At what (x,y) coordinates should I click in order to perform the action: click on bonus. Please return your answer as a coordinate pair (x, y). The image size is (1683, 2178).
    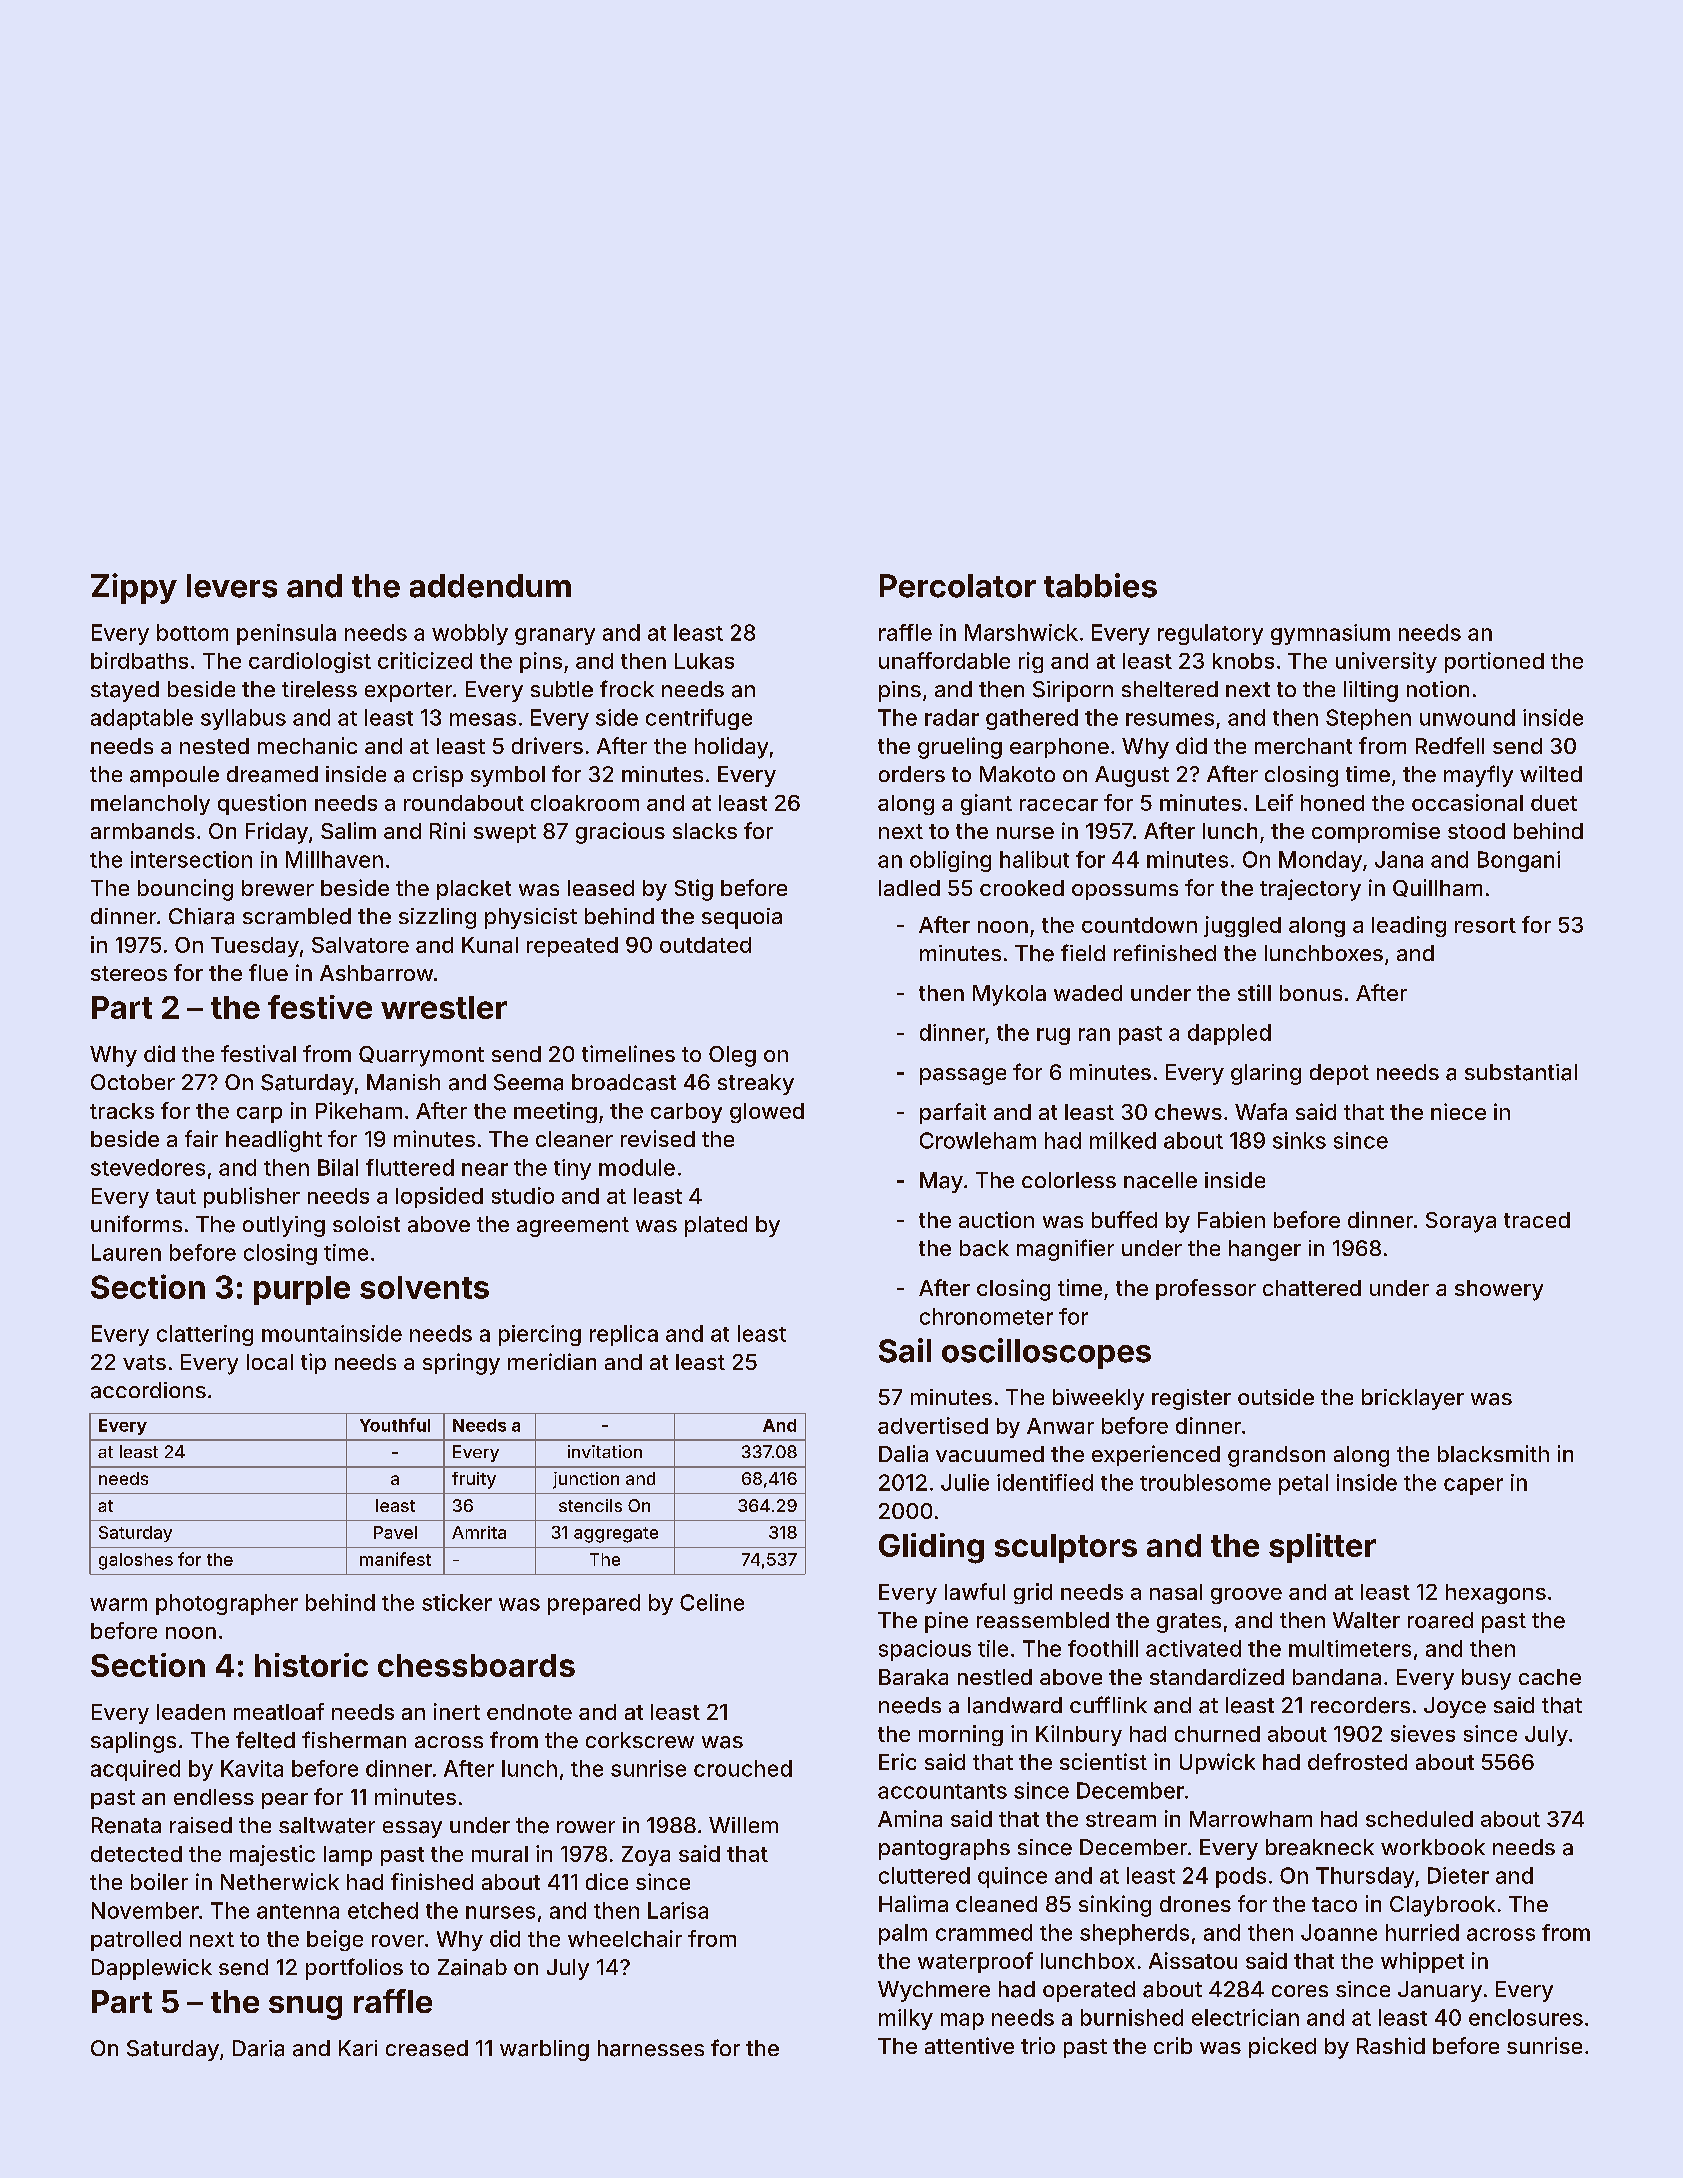
    Looking at the image, I should click on (1311, 993).
